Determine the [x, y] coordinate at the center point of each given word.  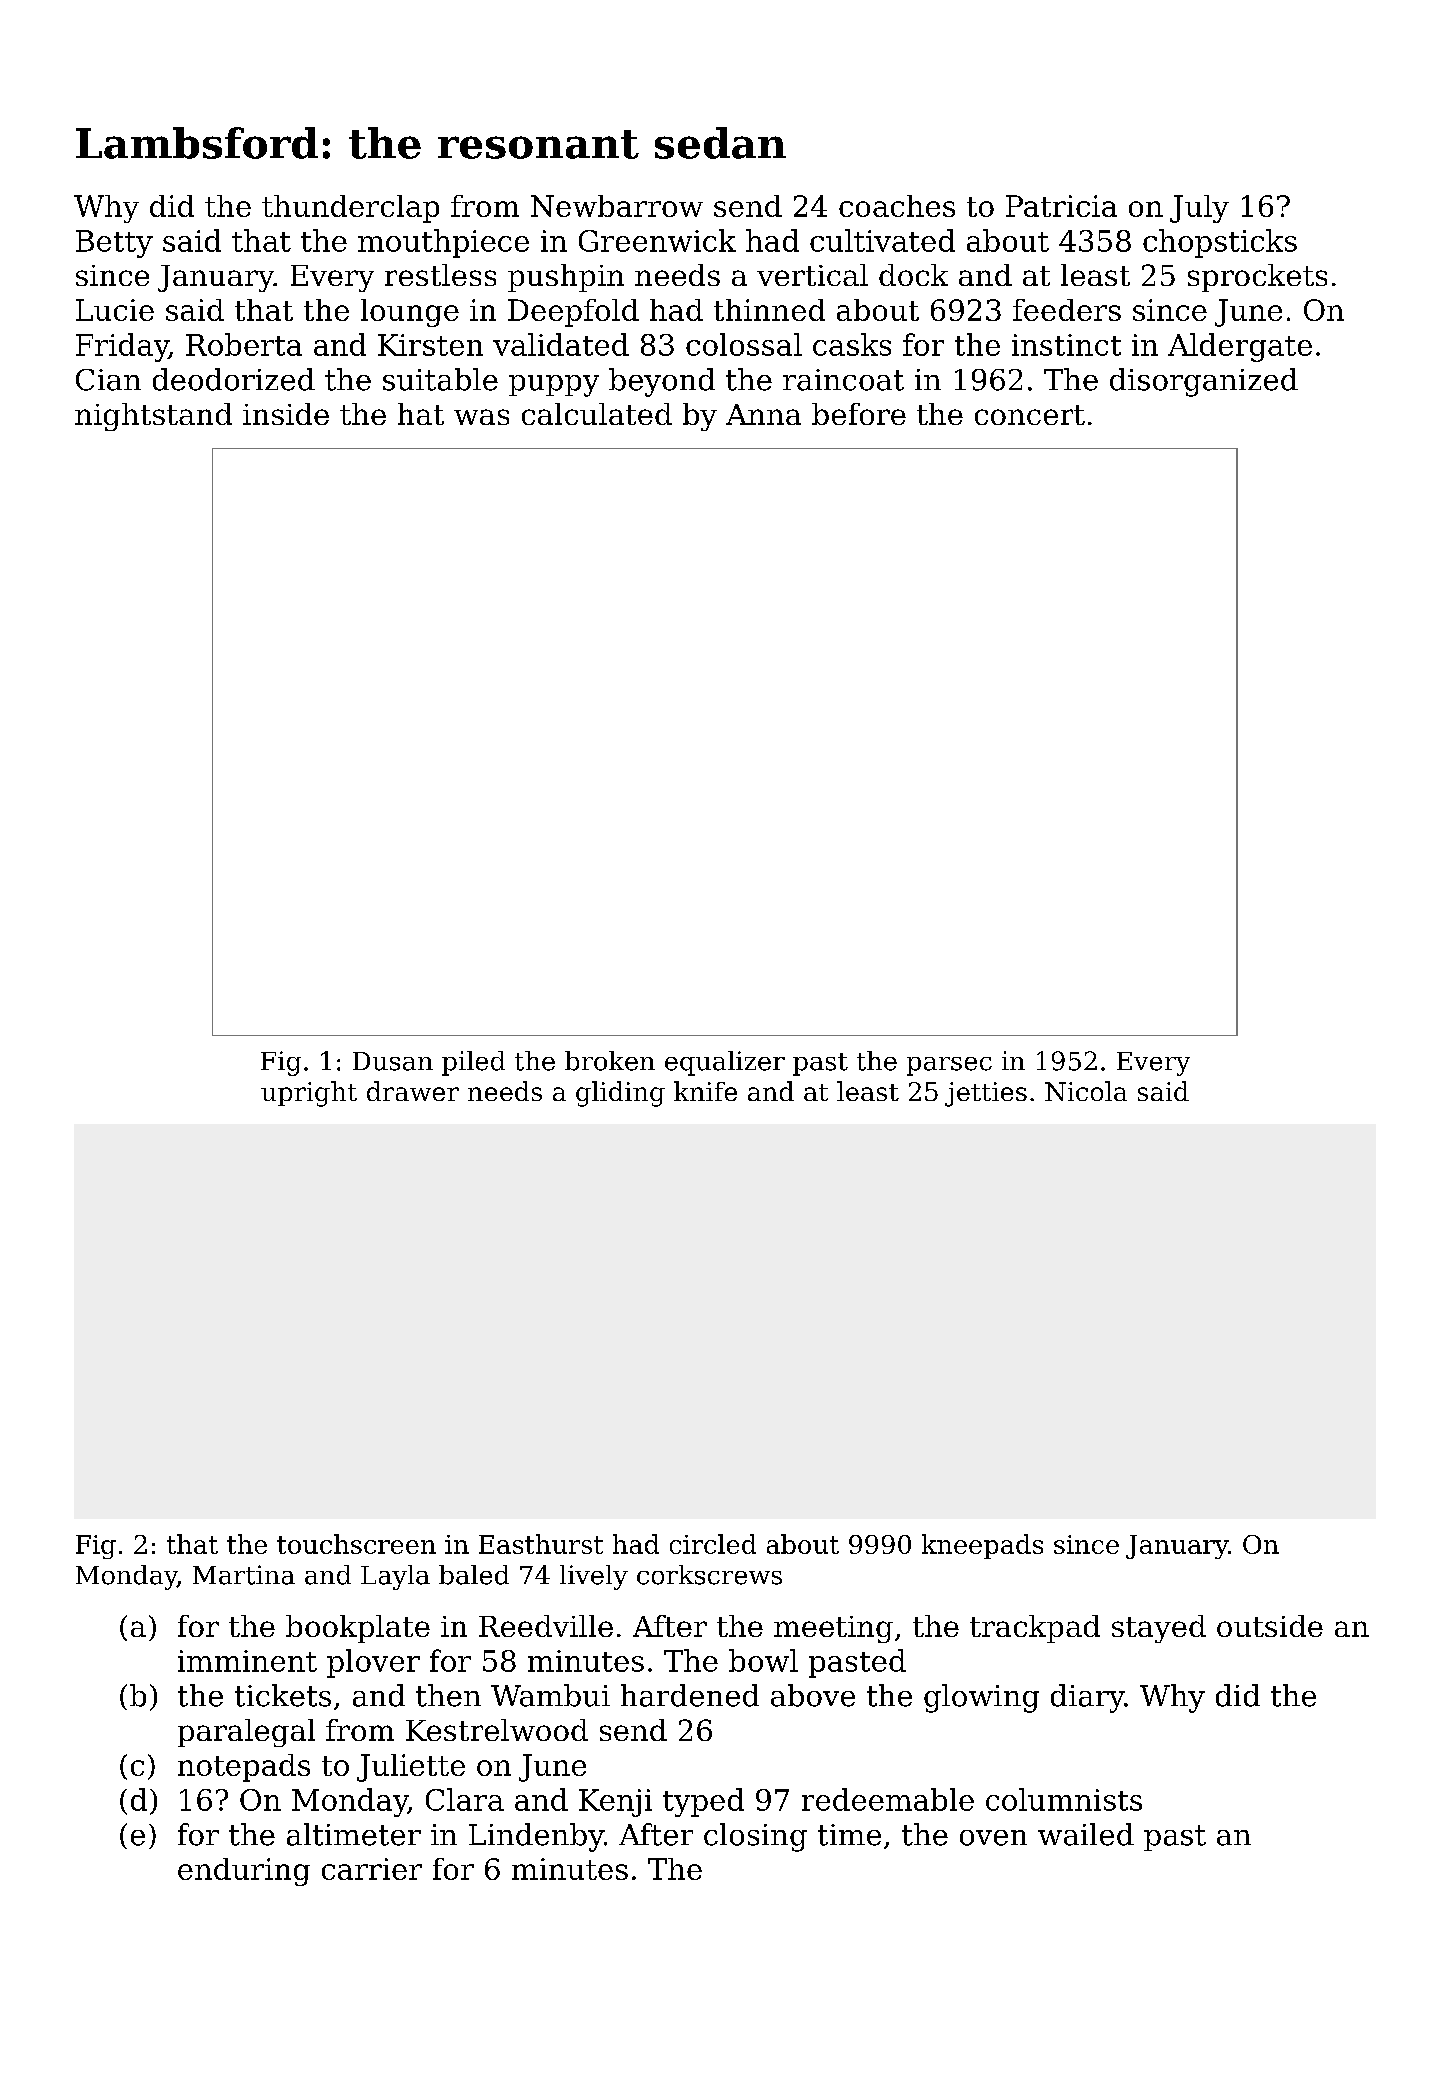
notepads [244, 1768]
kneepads [982, 1546]
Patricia [1061, 206]
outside [1270, 1626]
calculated [597, 414]
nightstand [153, 417]
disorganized [1204, 382]
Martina [244, 1575]
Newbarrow [617, 206]
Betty [114, 244]
